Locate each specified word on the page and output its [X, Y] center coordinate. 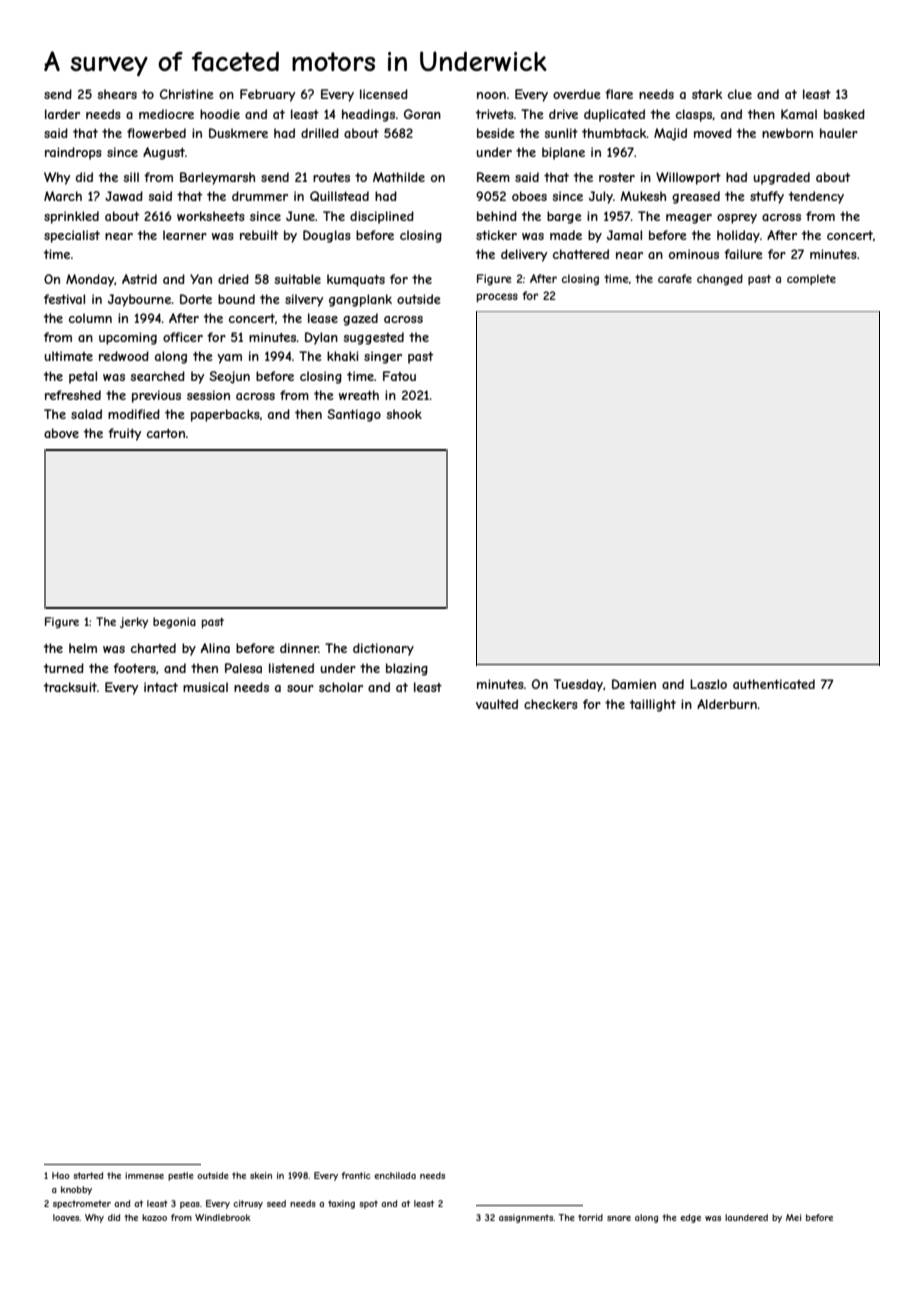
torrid [590, 1217]
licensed [384, 94]
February [267, 95]
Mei [793, 1217]
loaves [66, 1217]
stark [707, 94]
